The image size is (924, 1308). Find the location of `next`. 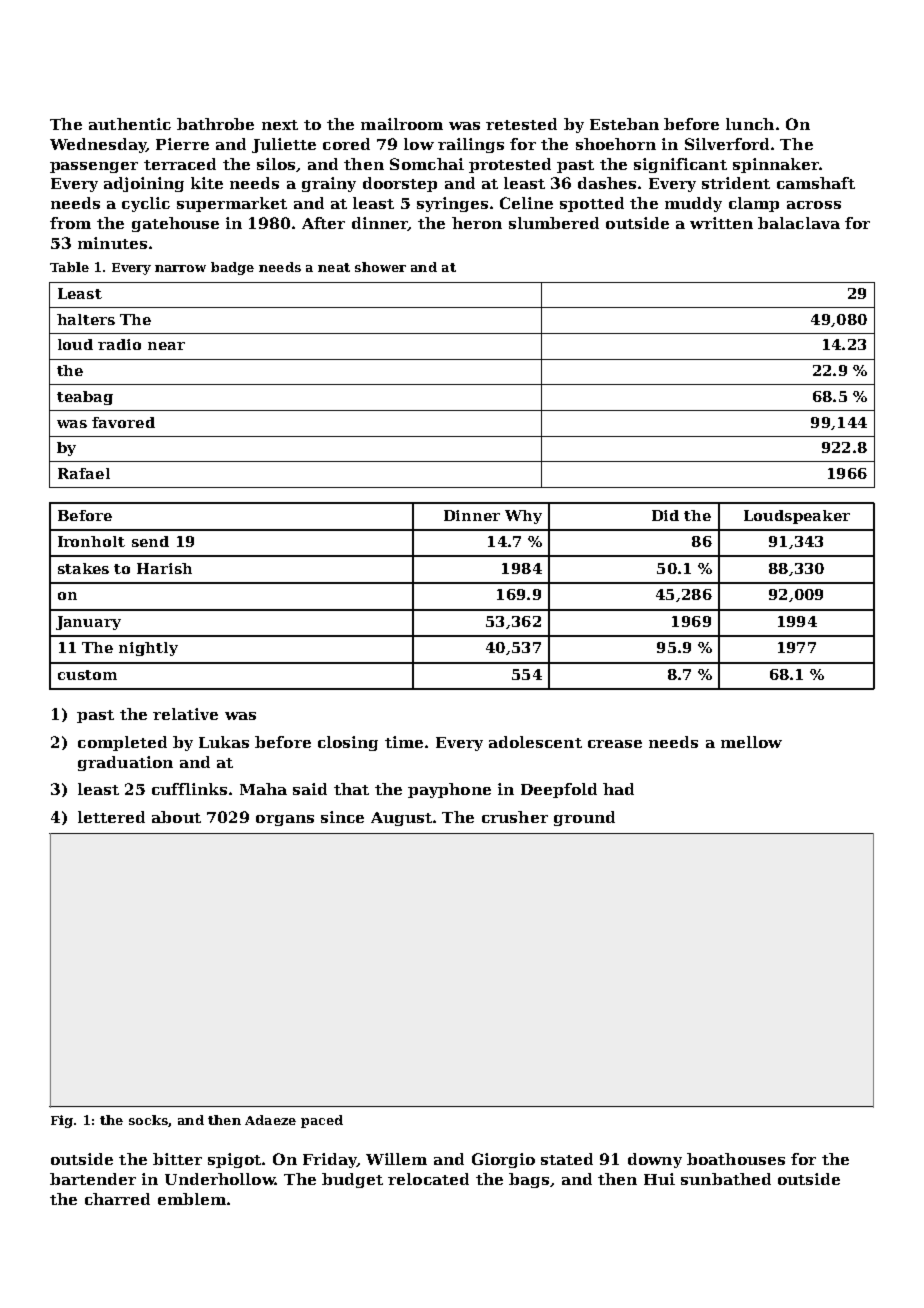

next is located at coordinates (280, 125).
